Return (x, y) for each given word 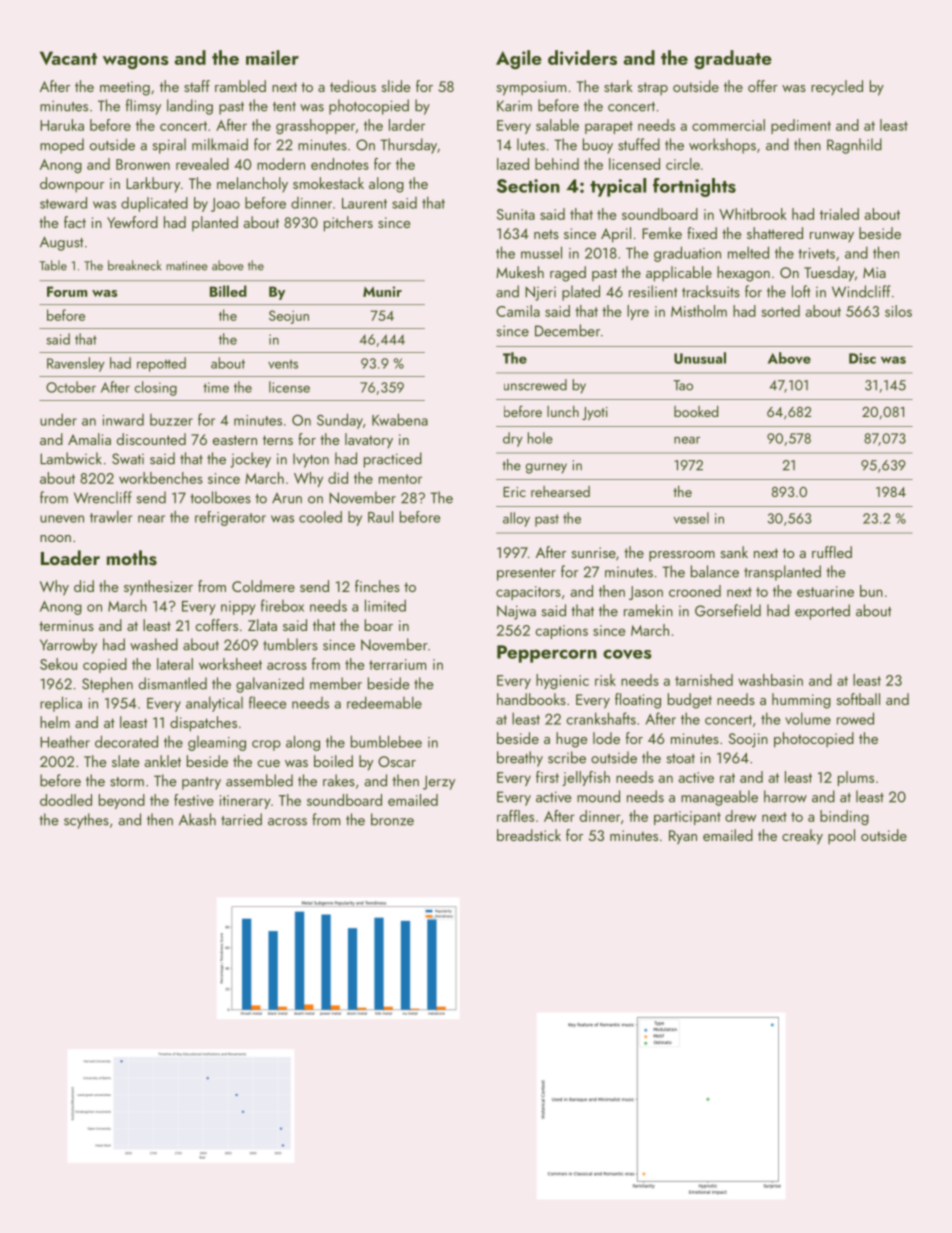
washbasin (770, 680)
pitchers (348, 224)
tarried (241, 819)
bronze (392, 819)
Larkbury (153, 185)
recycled (837, 87)
